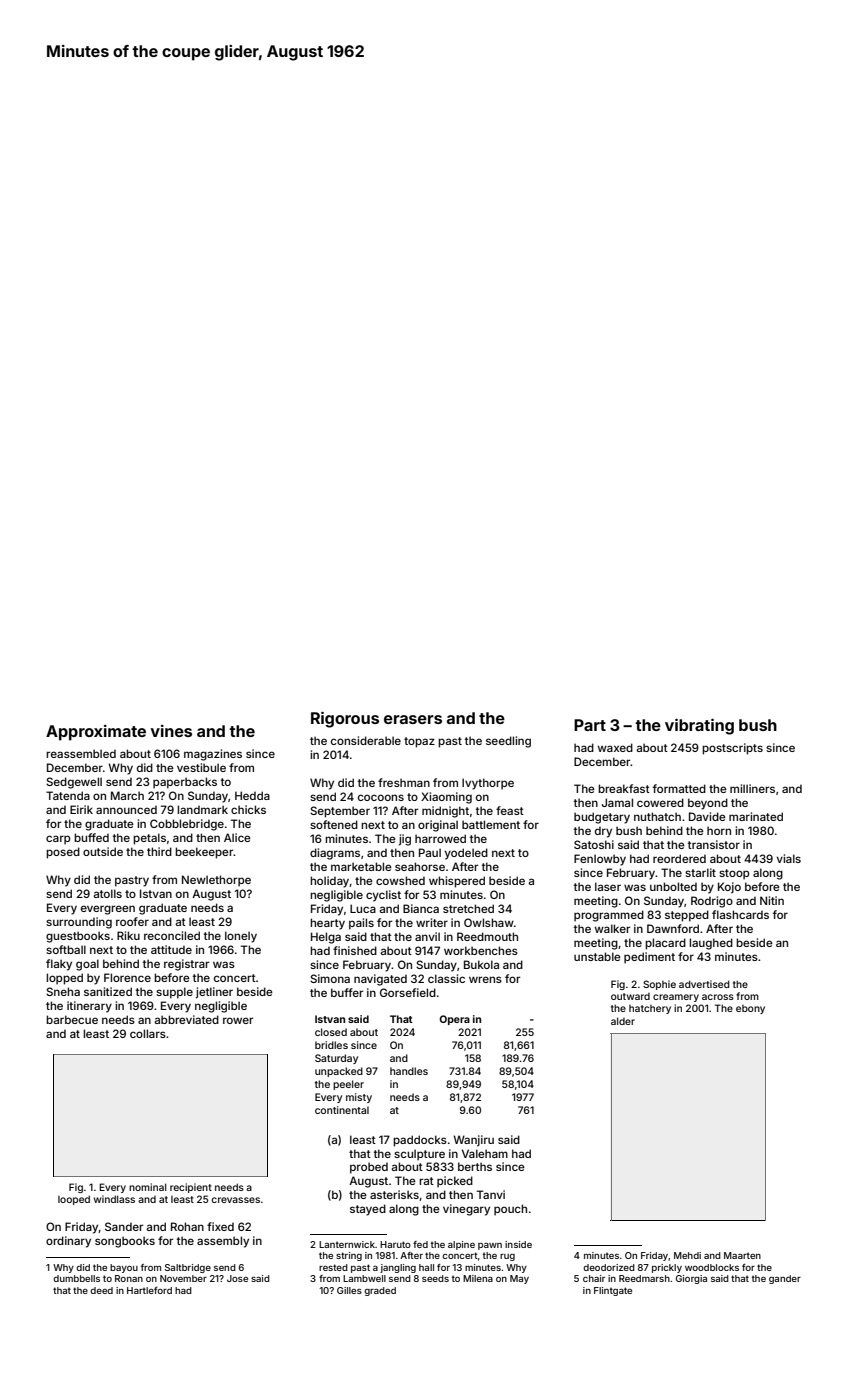 Image resolution: width=849 pixels, height=1400 pixels. I want to click on handles, so click(409, 1071).
